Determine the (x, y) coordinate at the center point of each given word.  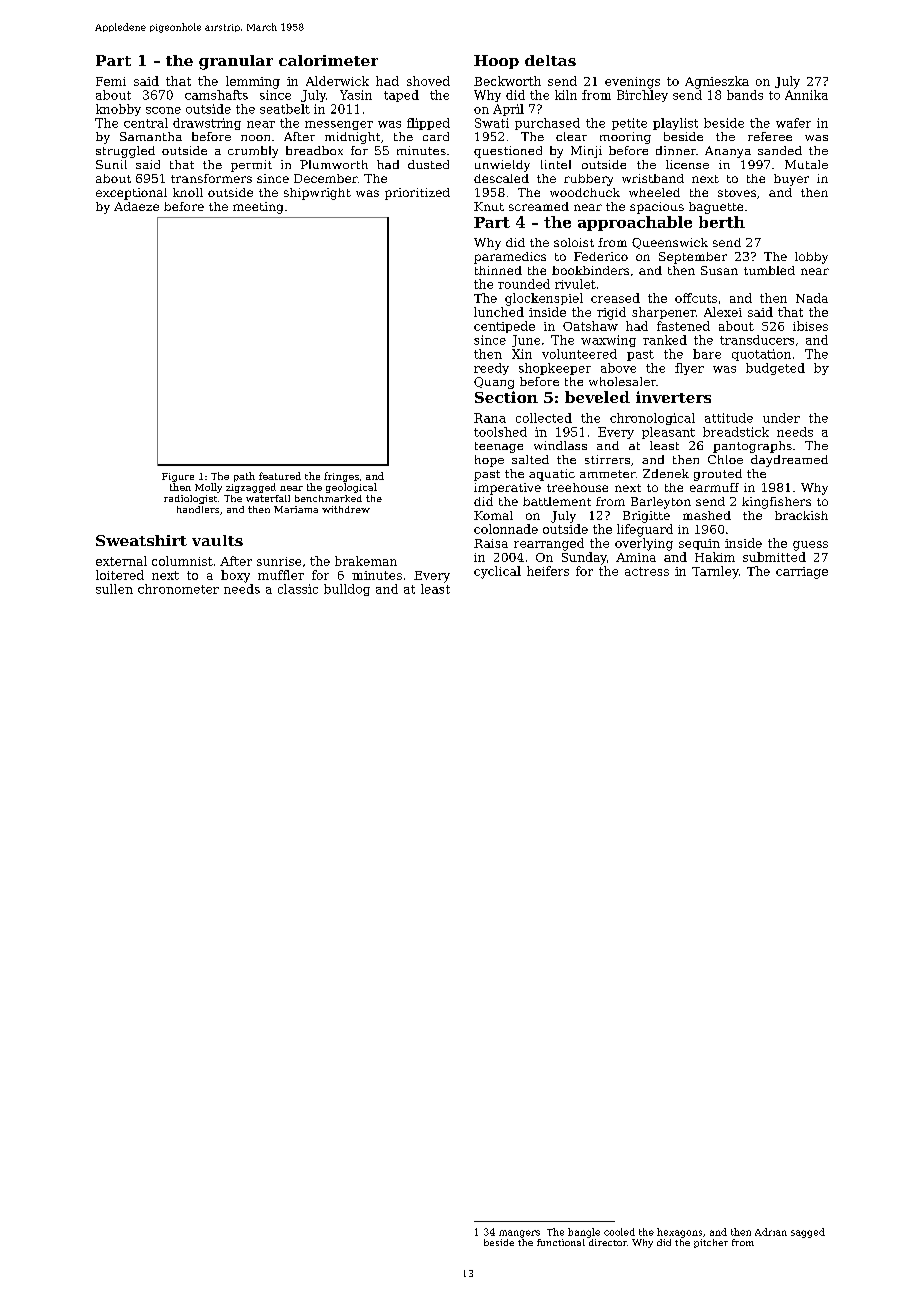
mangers (519, 1234)
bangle (584, 1233)
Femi (111, 81)
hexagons (679, 1233)
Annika (806, 95)
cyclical (497, 572)
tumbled (769, 270)
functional (561, 1242)
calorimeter (328, 60)
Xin (522, 354)
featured (280, 476)
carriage (802, 573)
